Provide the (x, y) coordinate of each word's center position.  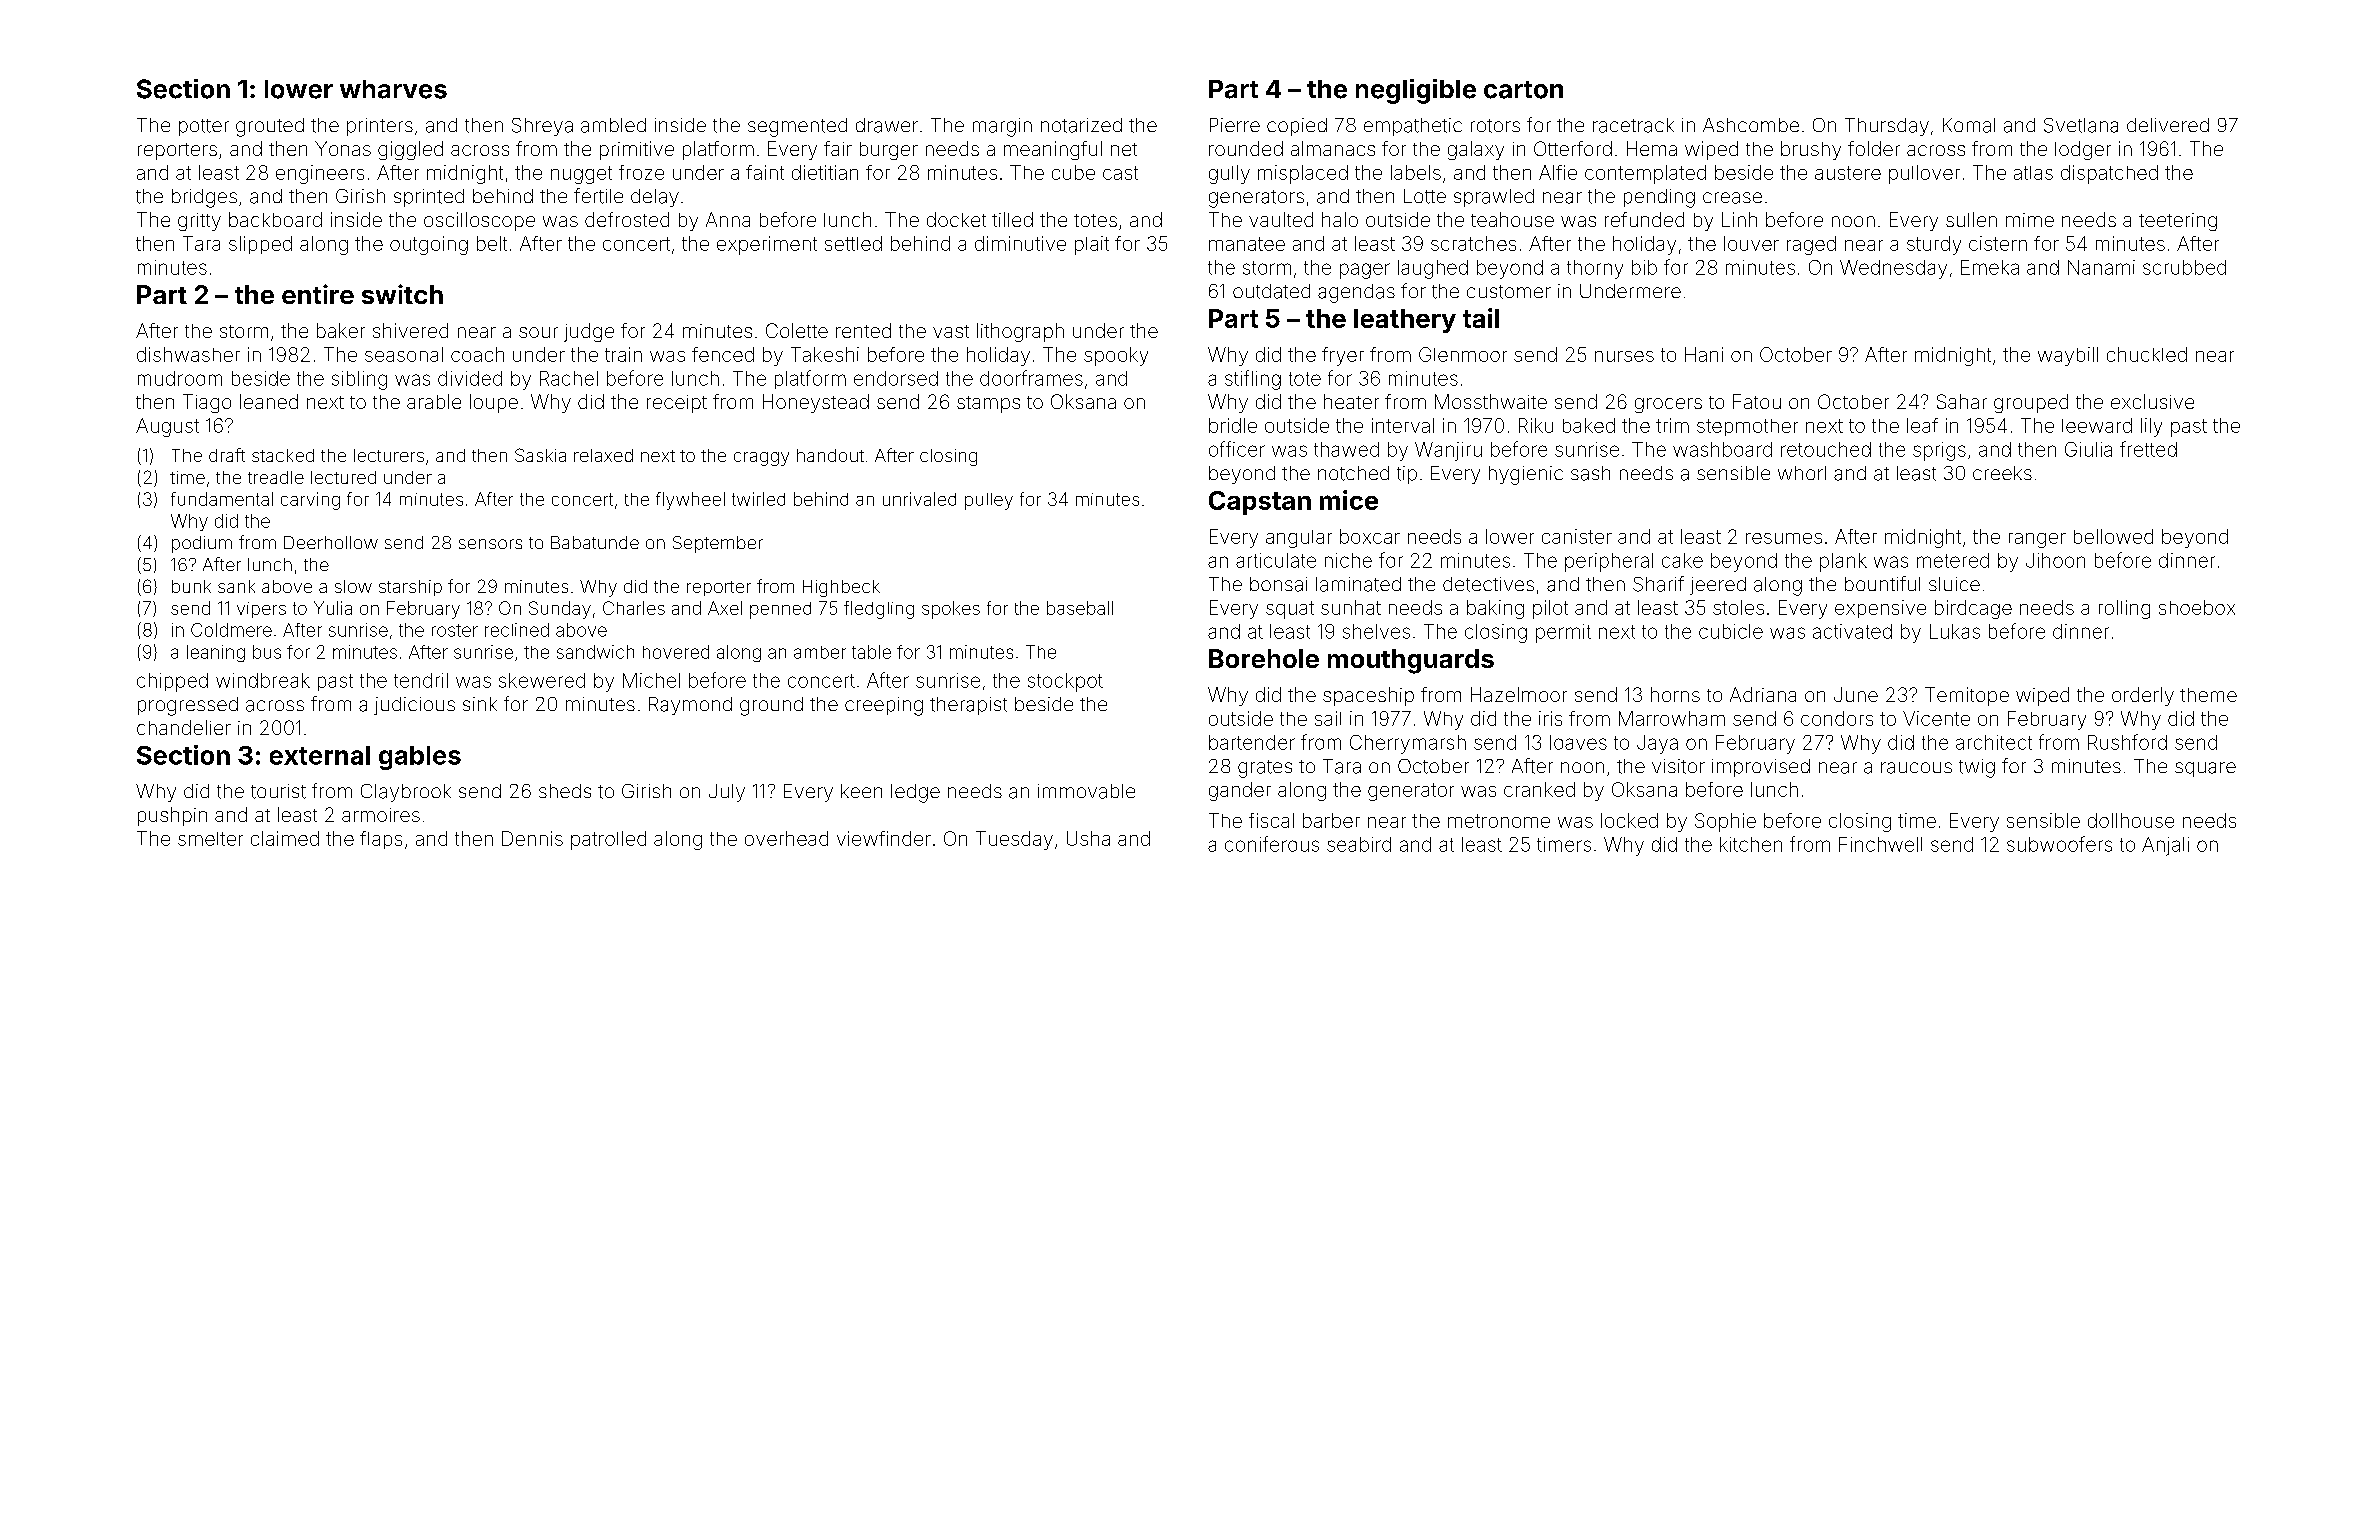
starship (410, 588)
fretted (2148, 449)
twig (1977, 768)
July (727, 793)
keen (861, 791)
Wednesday (1893, 269)
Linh (1739, 219)
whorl (1802, 473)
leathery (1405, 321)
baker (341, 330)
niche (1348, 560)
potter (204, 127)
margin (1002, 127)
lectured (343, 477)
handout (830, 455)
